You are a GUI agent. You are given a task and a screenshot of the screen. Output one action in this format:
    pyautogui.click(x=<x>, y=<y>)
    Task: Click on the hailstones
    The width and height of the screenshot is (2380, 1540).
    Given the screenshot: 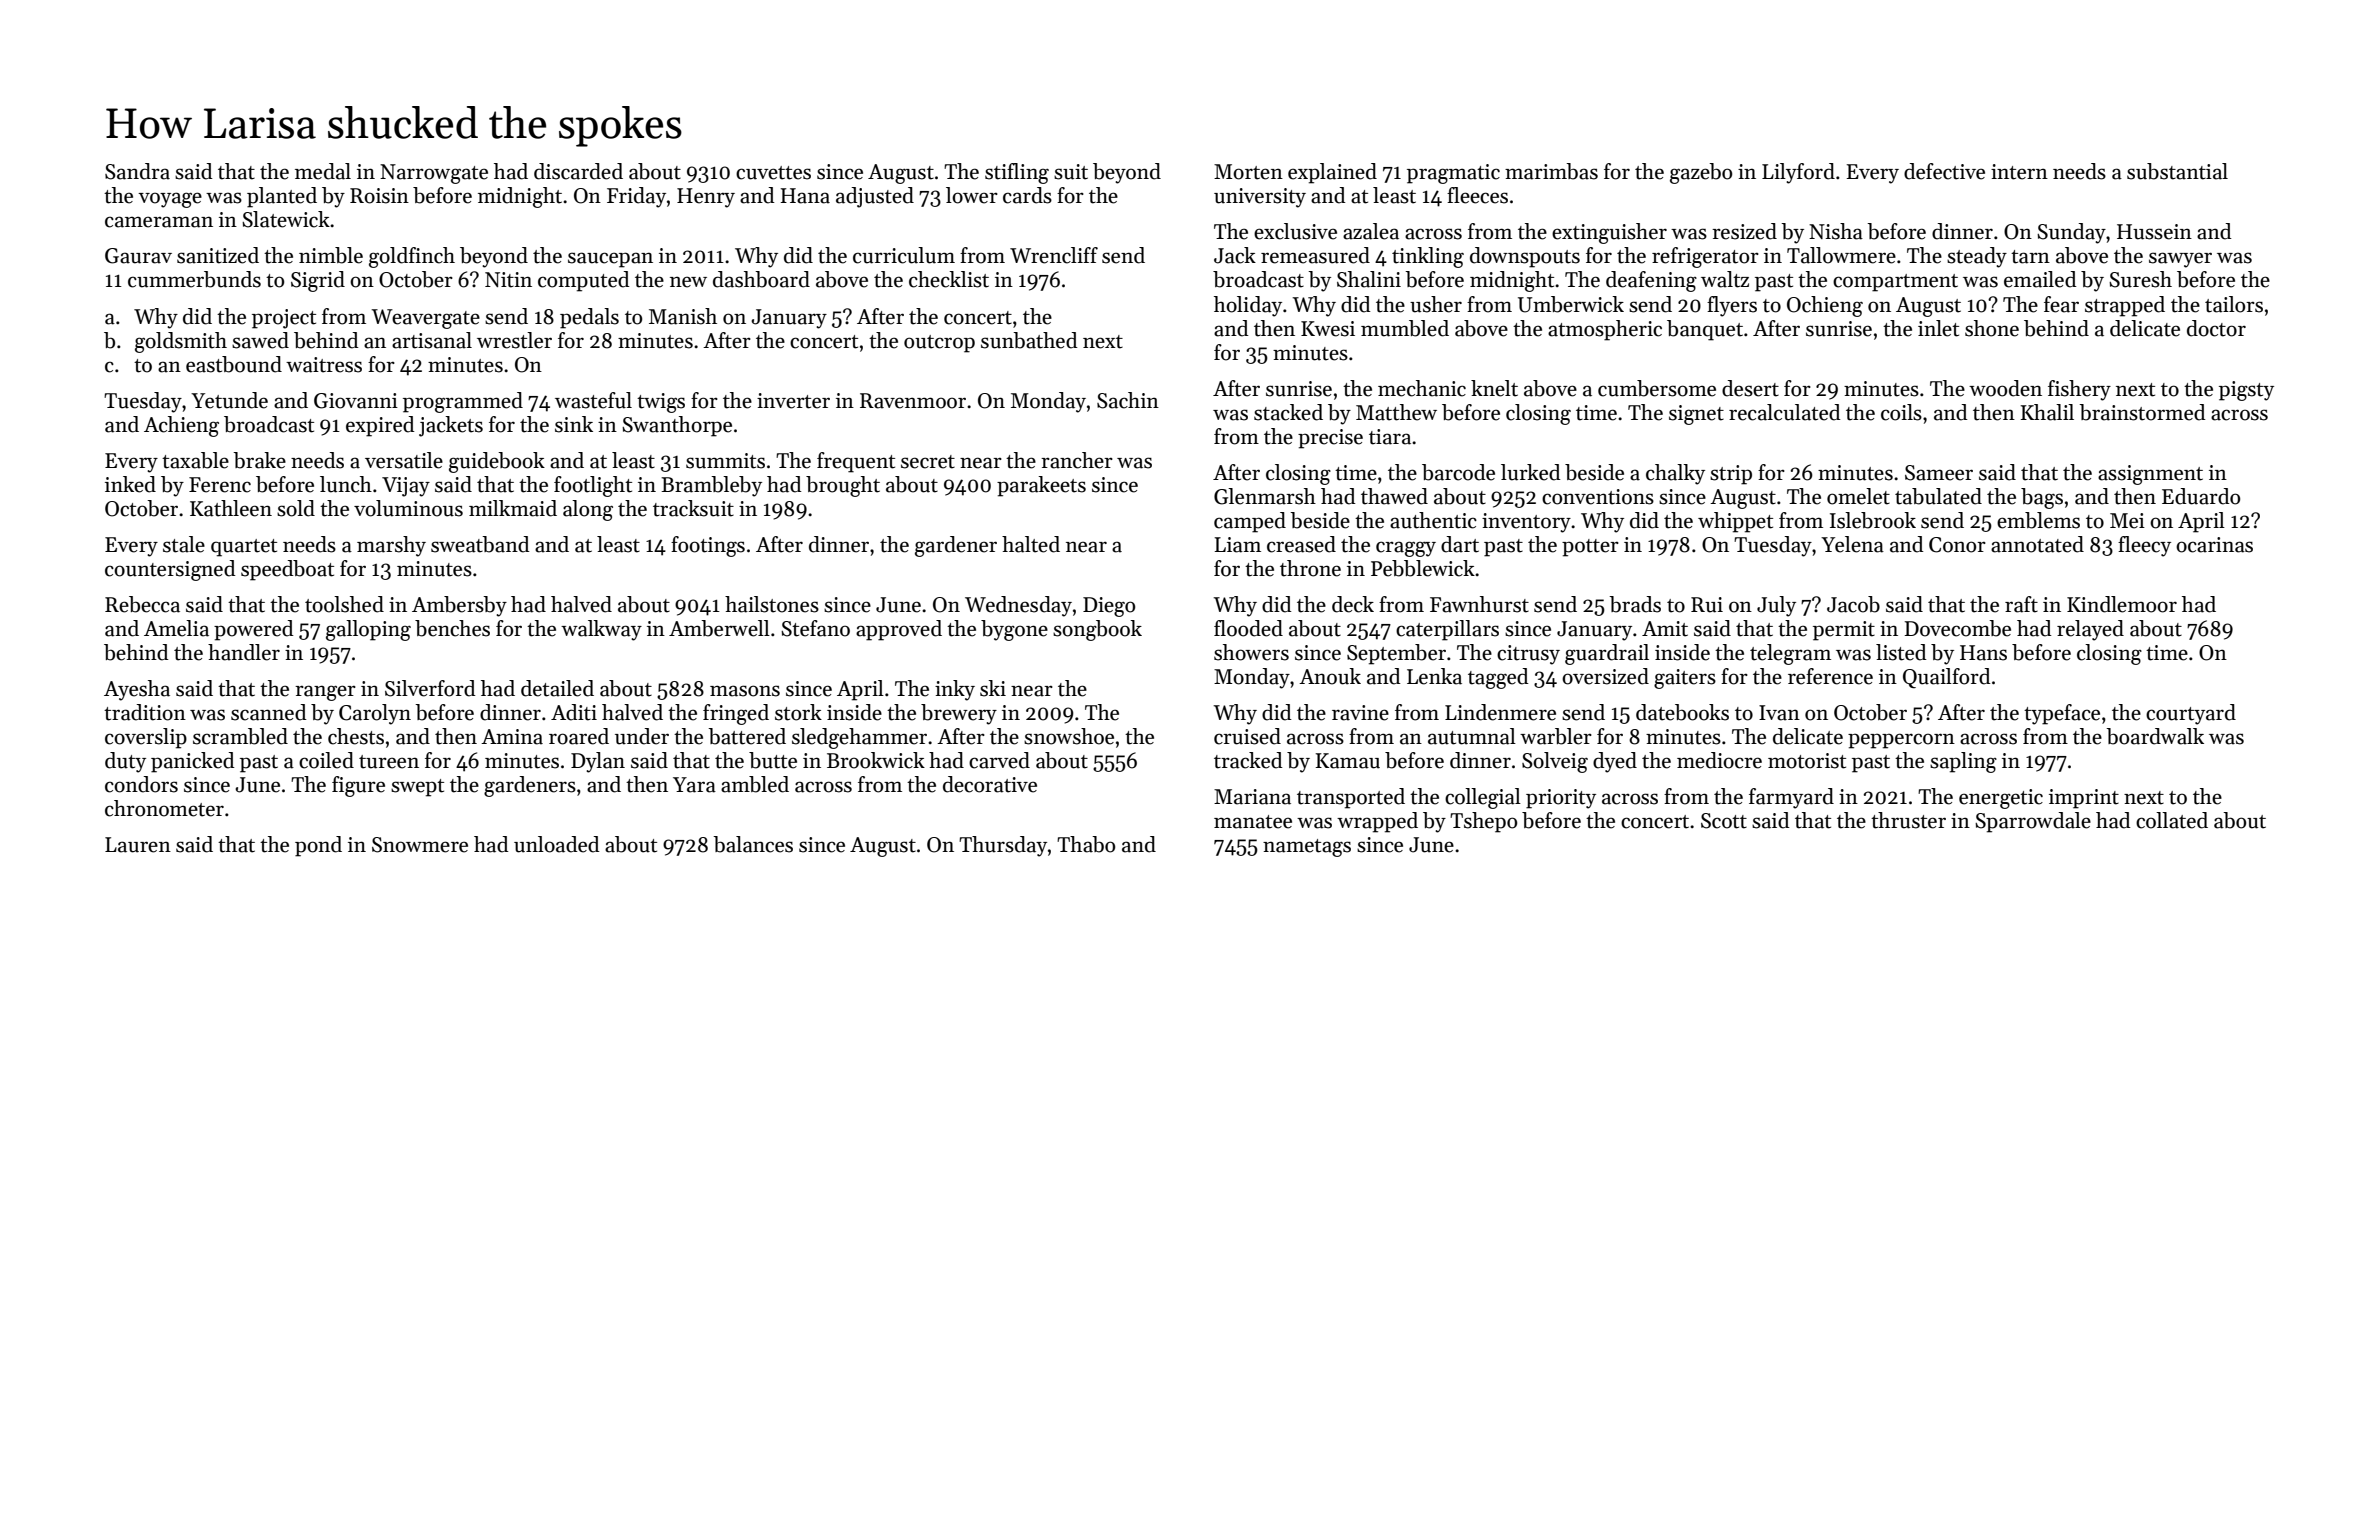 What is the action you would take?
    pyautogui.click(x=772, y=604)
